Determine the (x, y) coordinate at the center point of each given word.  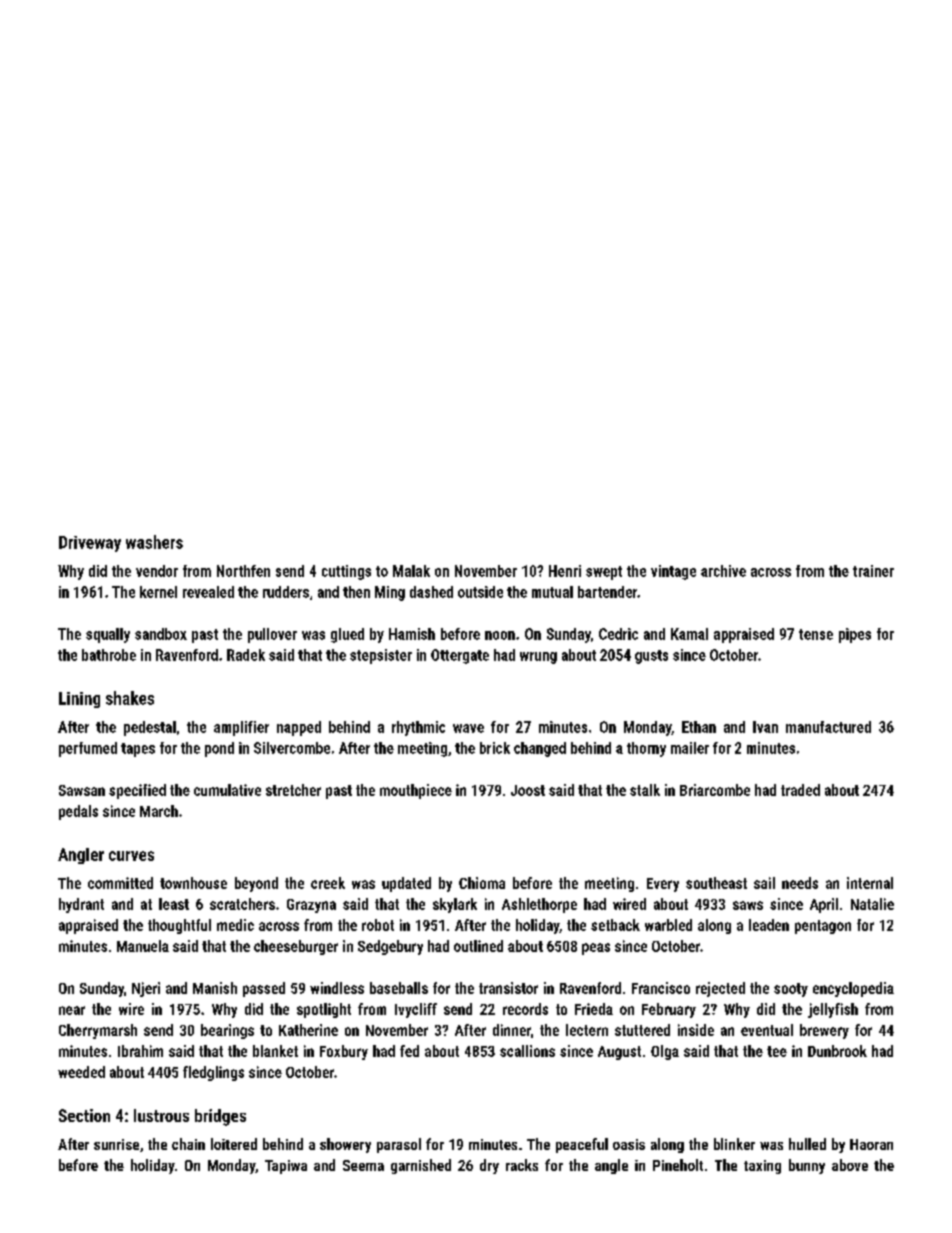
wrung (538, 658)
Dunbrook (837, 1051)
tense (816, 634)
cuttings (346, 572)
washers (154, 542)
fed (409, 1051)
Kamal (689, 634)
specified (137, 791)
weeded (81, 1072)
